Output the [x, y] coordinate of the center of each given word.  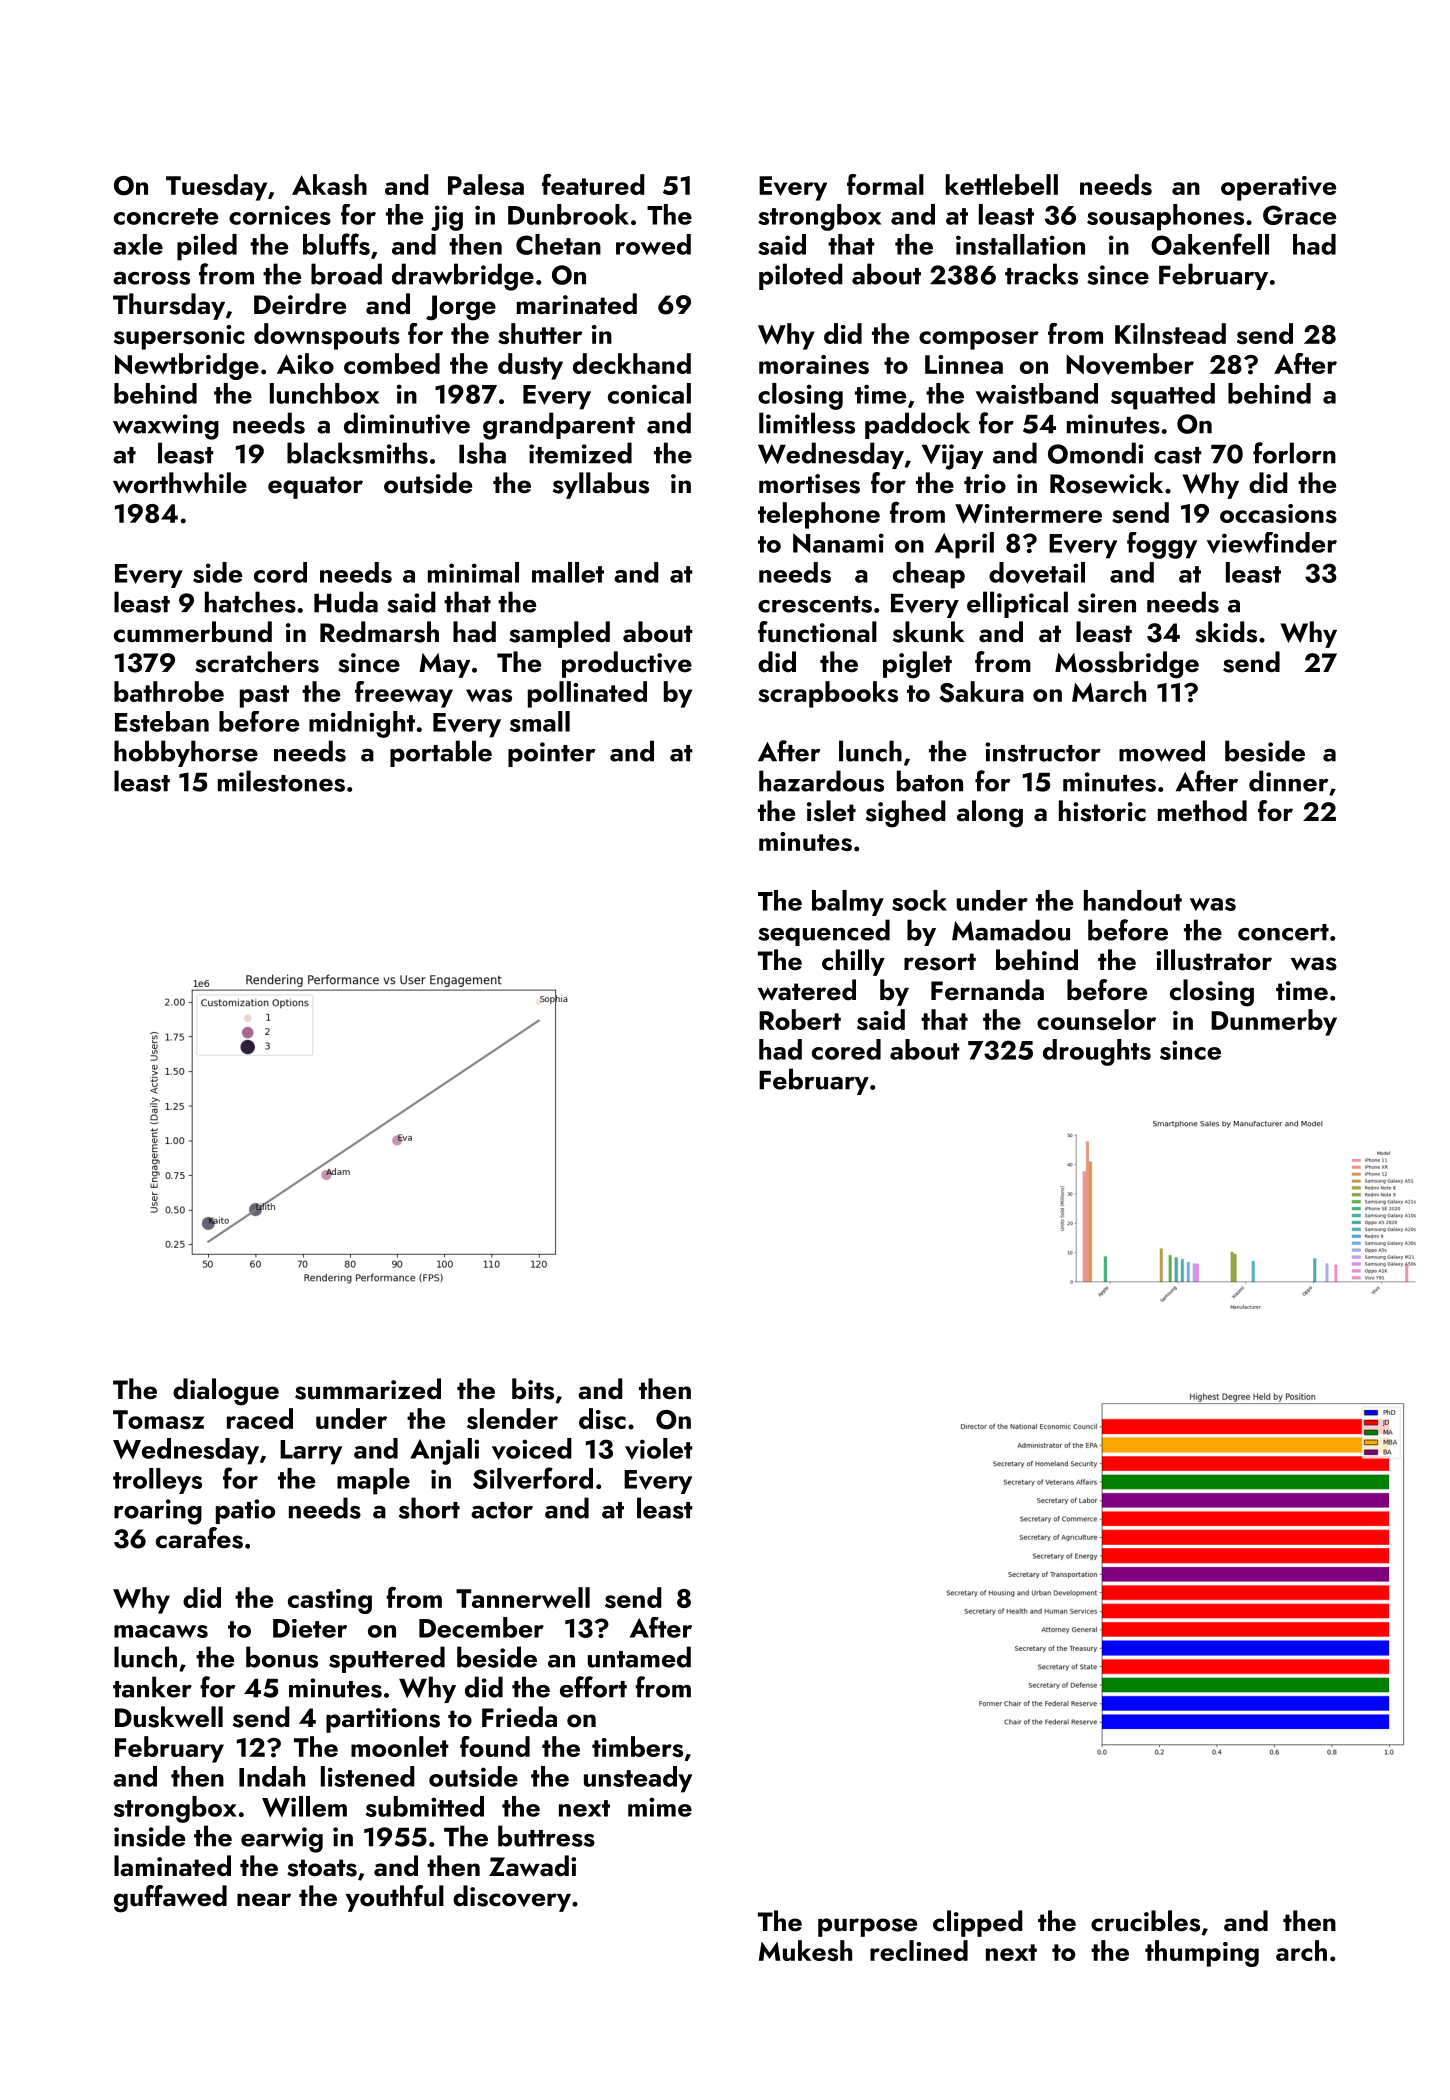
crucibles [1145, 1921]
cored [846, 1049]
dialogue [226, 1392]
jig [447, 218]
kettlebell [1002, 184]
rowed [653, 244]
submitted [425, 1806]
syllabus [601, 485]
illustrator [1214, 960]
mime [660, 1807]
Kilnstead [1170, 333]
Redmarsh [379, 632]
